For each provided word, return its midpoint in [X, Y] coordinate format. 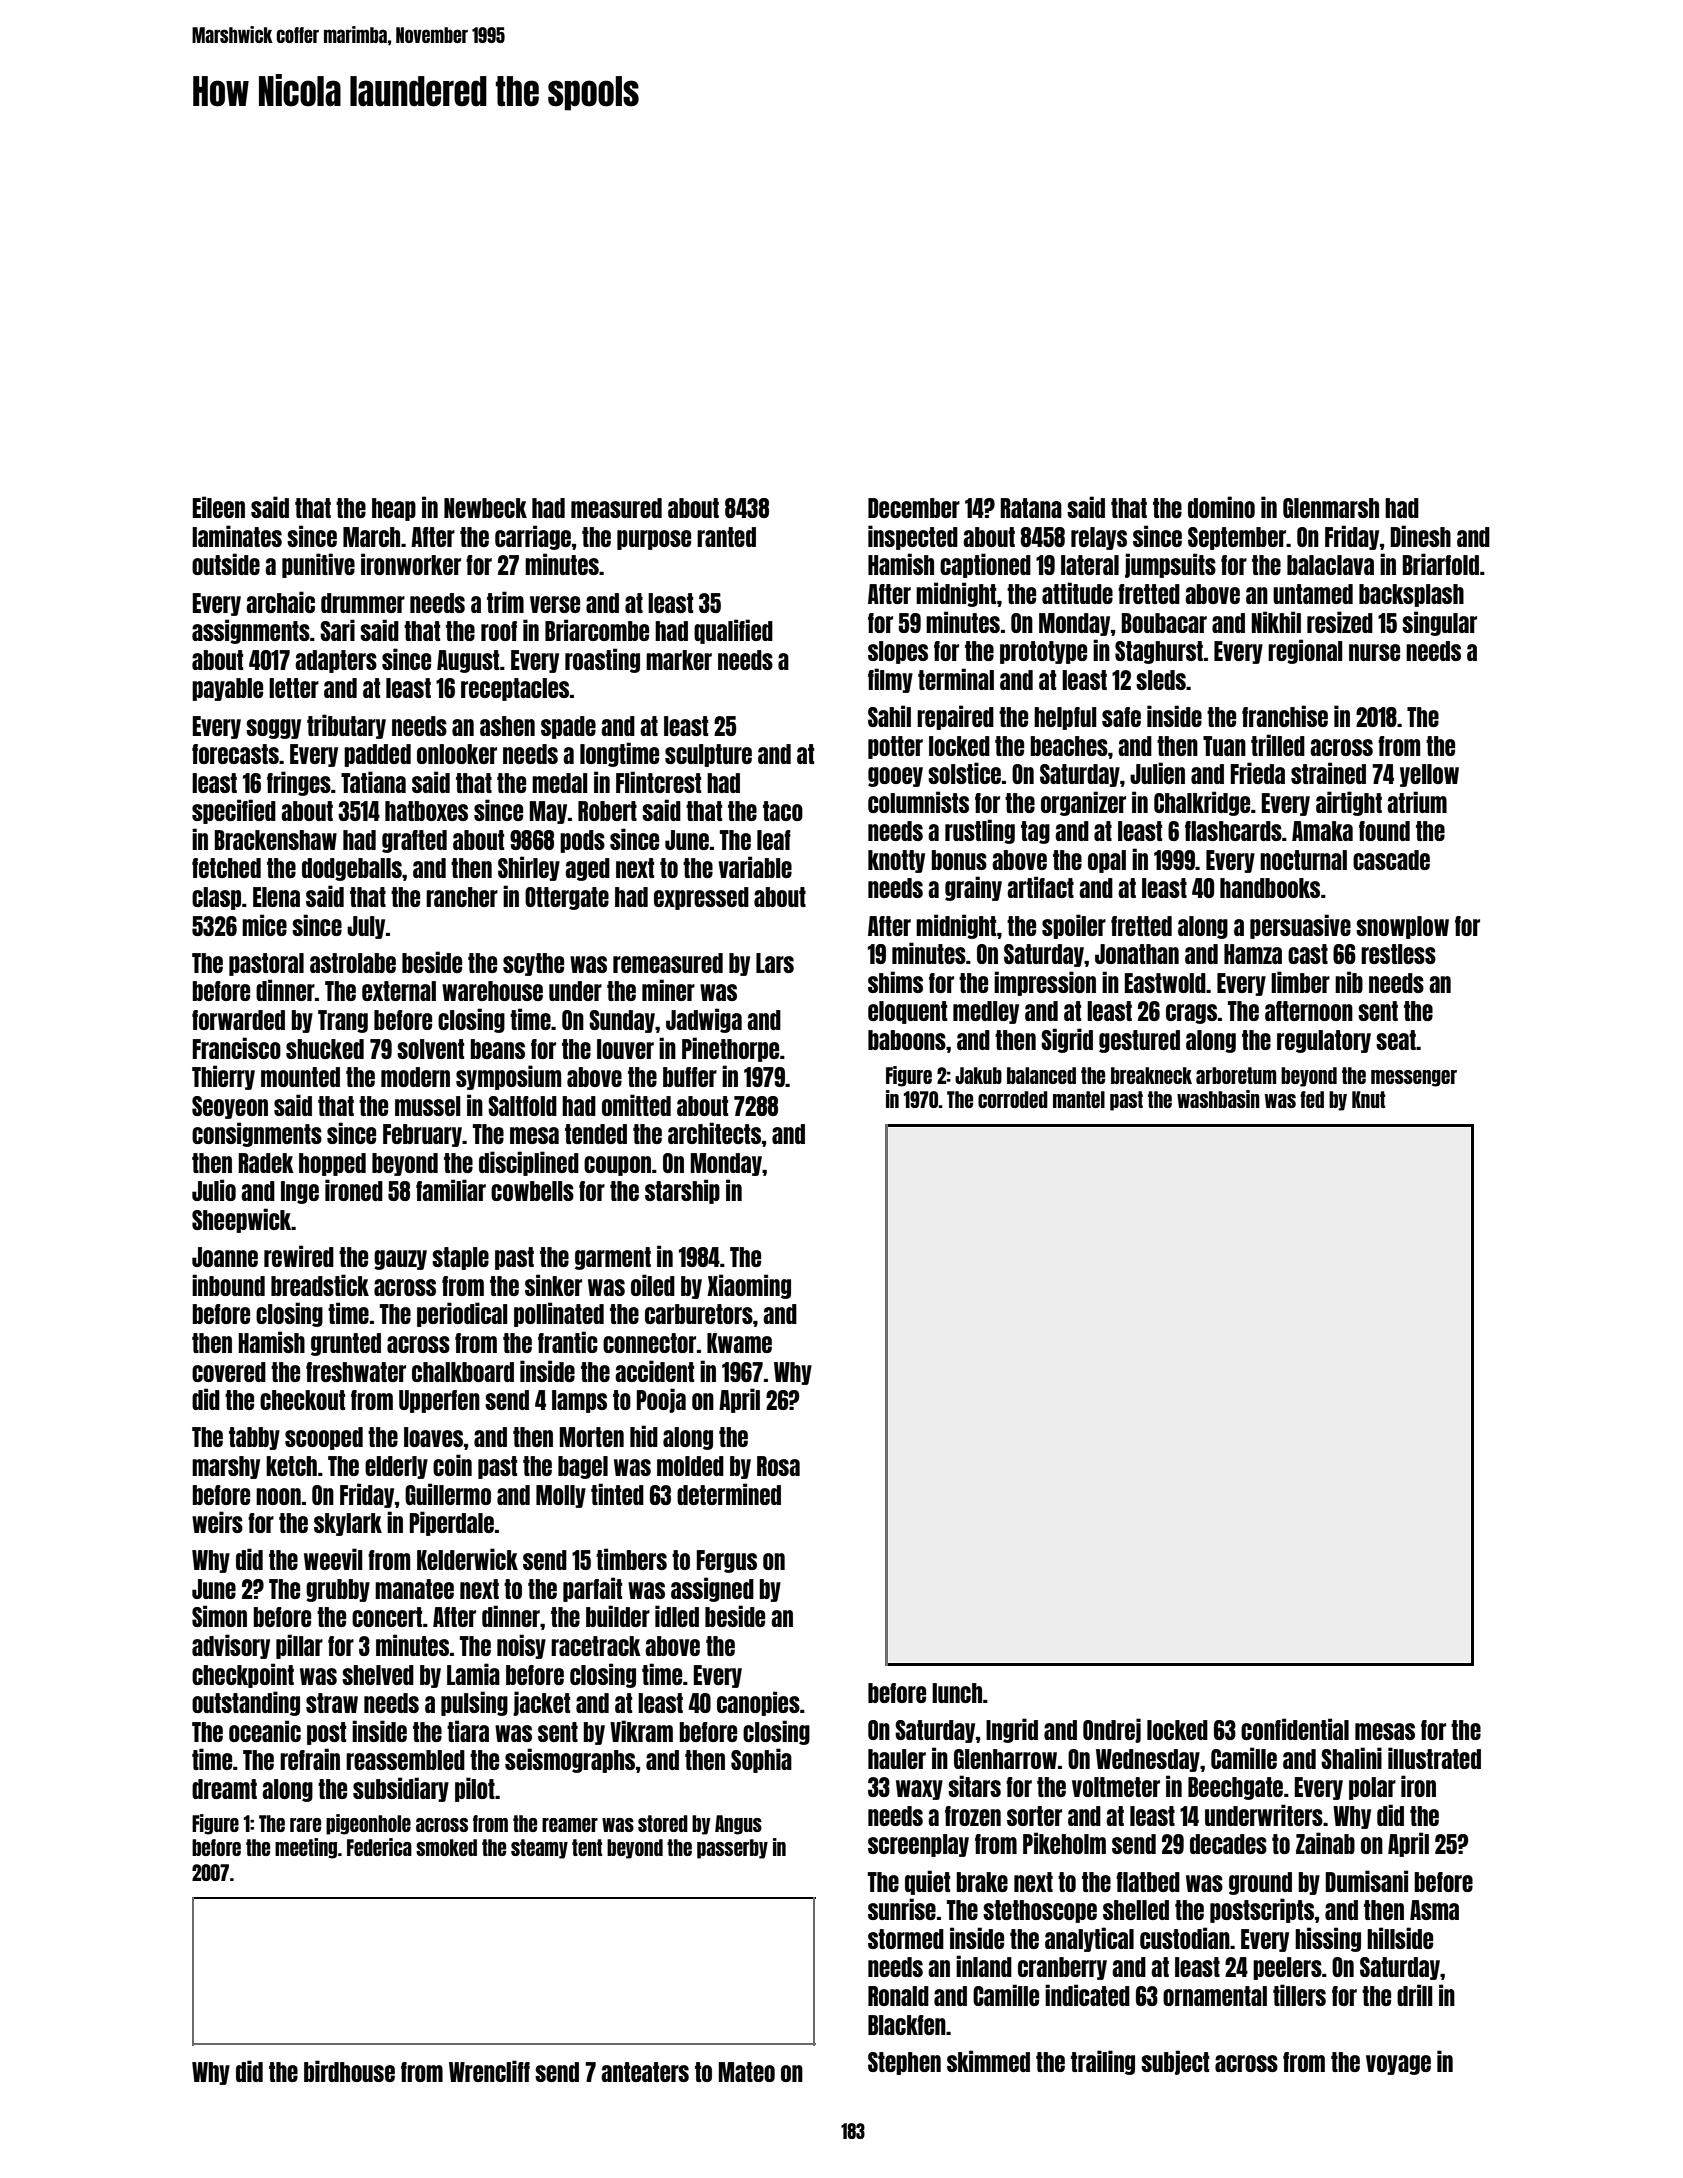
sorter [1034, 1816]
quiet [927, 1882]
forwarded [238, 1020]
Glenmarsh [1331, 508]
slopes [898, 652]
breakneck [1151, 1075]
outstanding [246, 1703]
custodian [1185, 1938]
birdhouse [349, 2071]
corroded [1013, 1099]
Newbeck [485, 508]
